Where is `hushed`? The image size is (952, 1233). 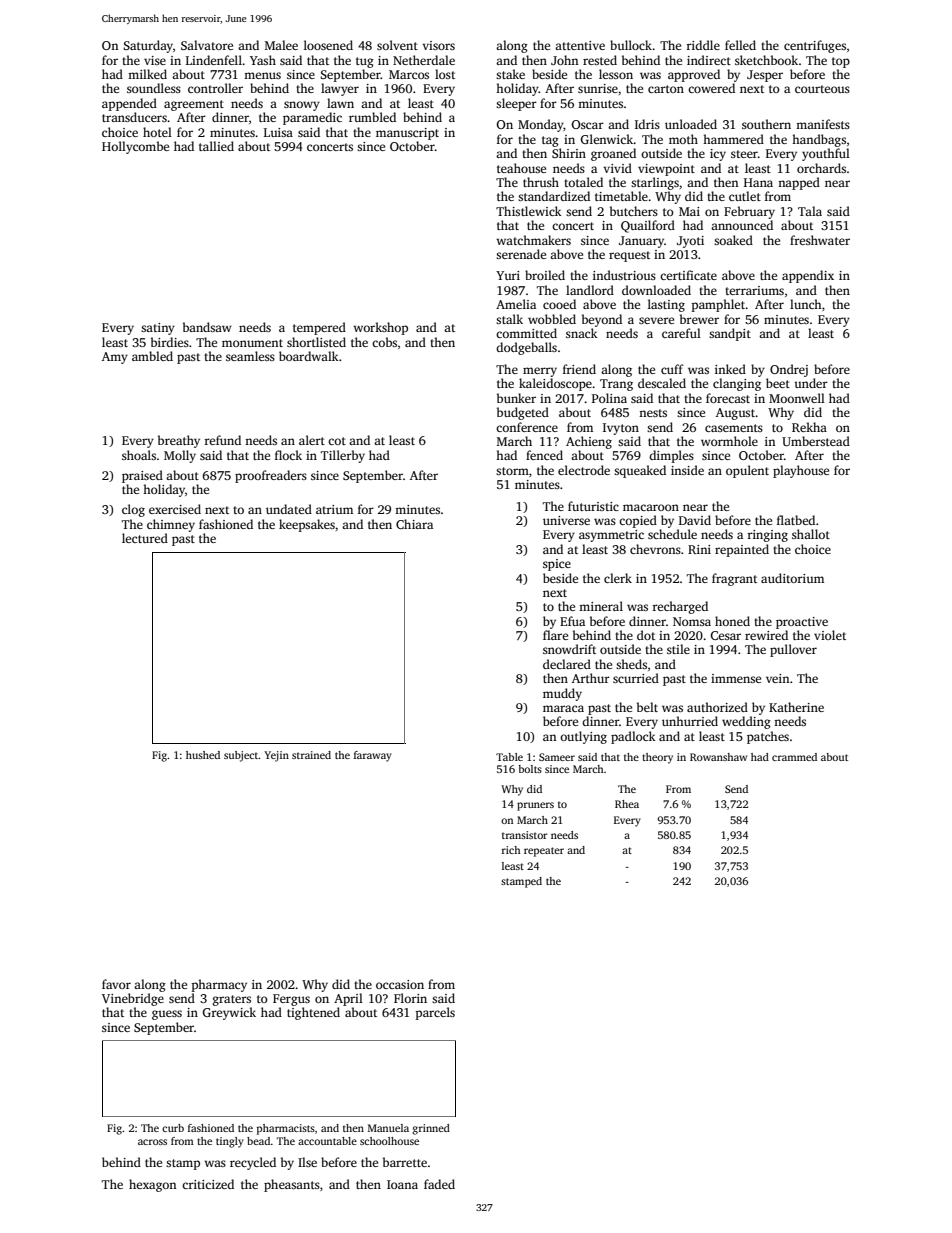
hushed is located at coordinates (203, 755).
